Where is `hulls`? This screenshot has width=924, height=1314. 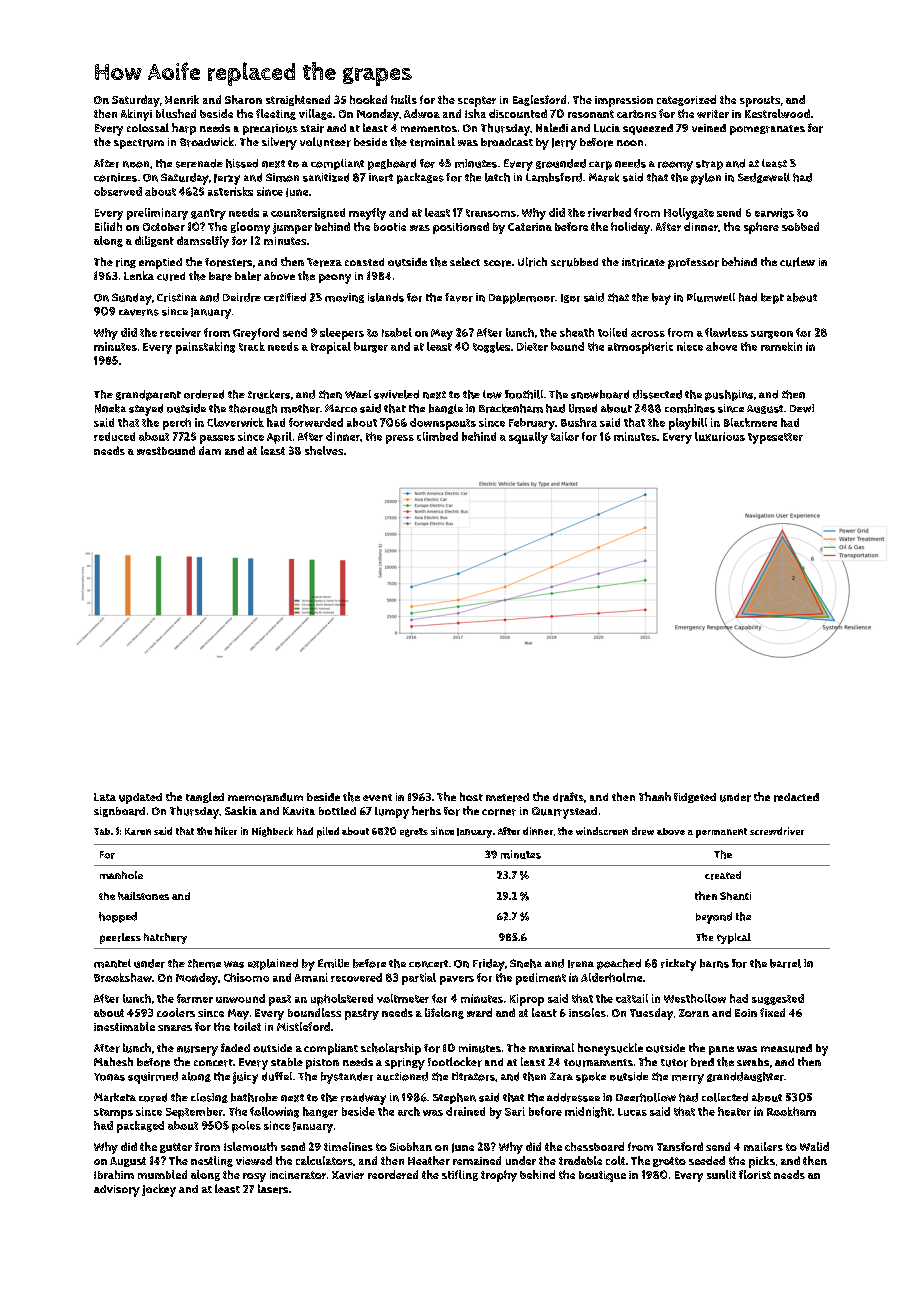
hulls is located at coordinates (404, 99).
